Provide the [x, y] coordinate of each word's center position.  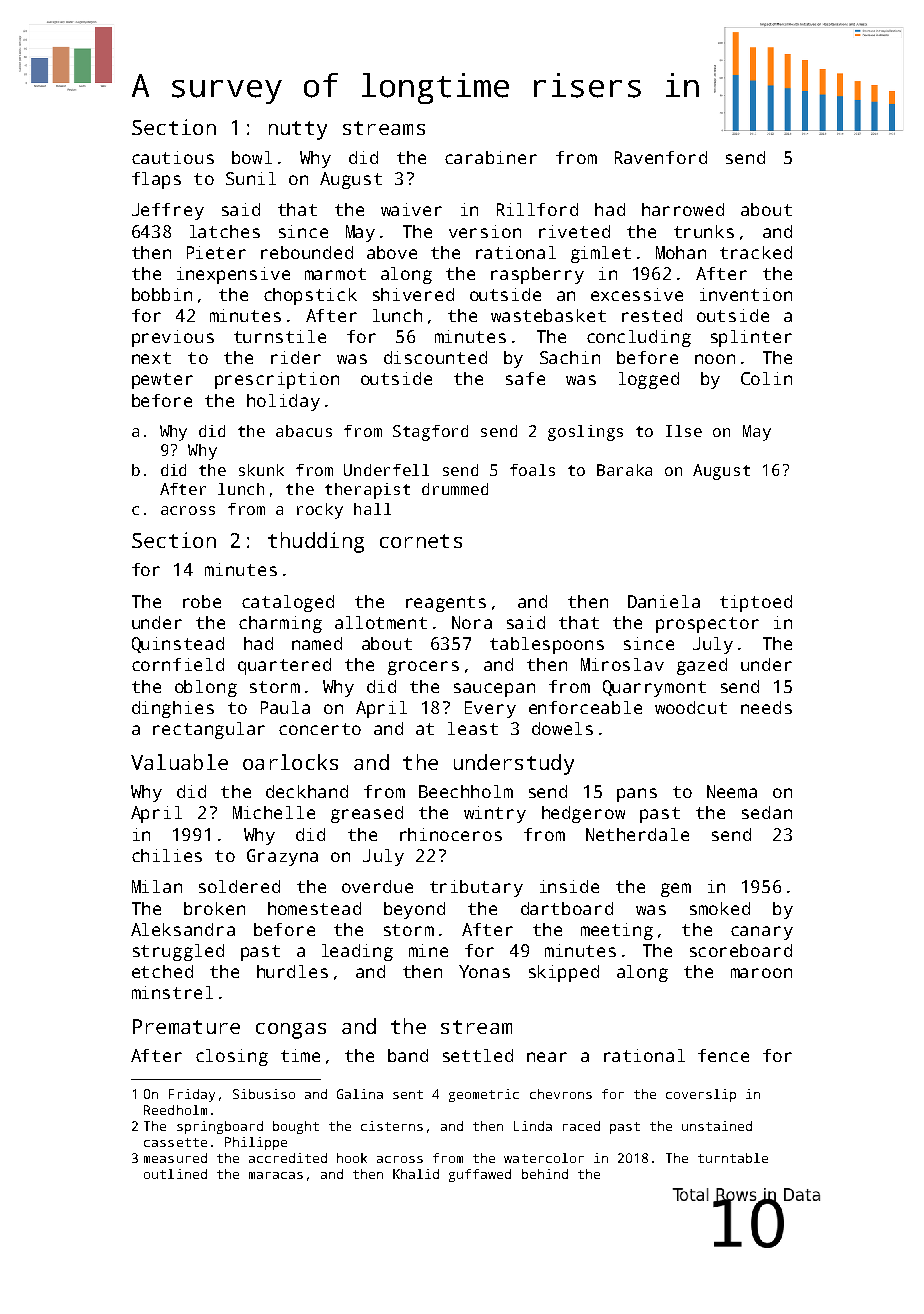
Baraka [624, 470]
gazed [702, 666]
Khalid [416, 1174]
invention [746, 294]
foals [532, 470]
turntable [733, 1158]
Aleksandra [183, 929]
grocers [423, 668]
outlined [175, 1174]
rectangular [209, 730]
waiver [411, 209]
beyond [414, 910]
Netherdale [637, 834]
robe [202, 601]
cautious [173, 157]
